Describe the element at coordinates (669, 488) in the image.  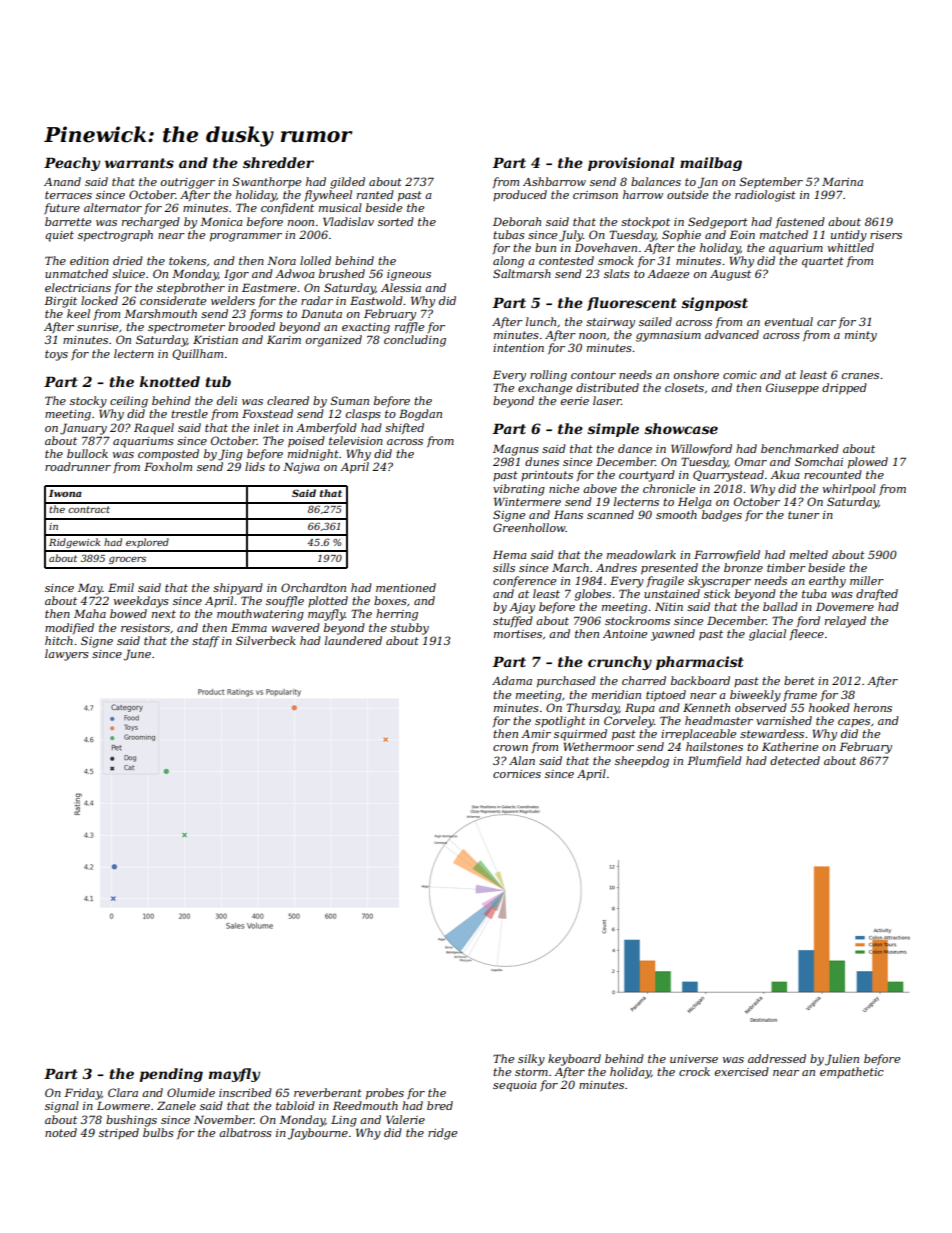
I see `chronicle` at that location.
